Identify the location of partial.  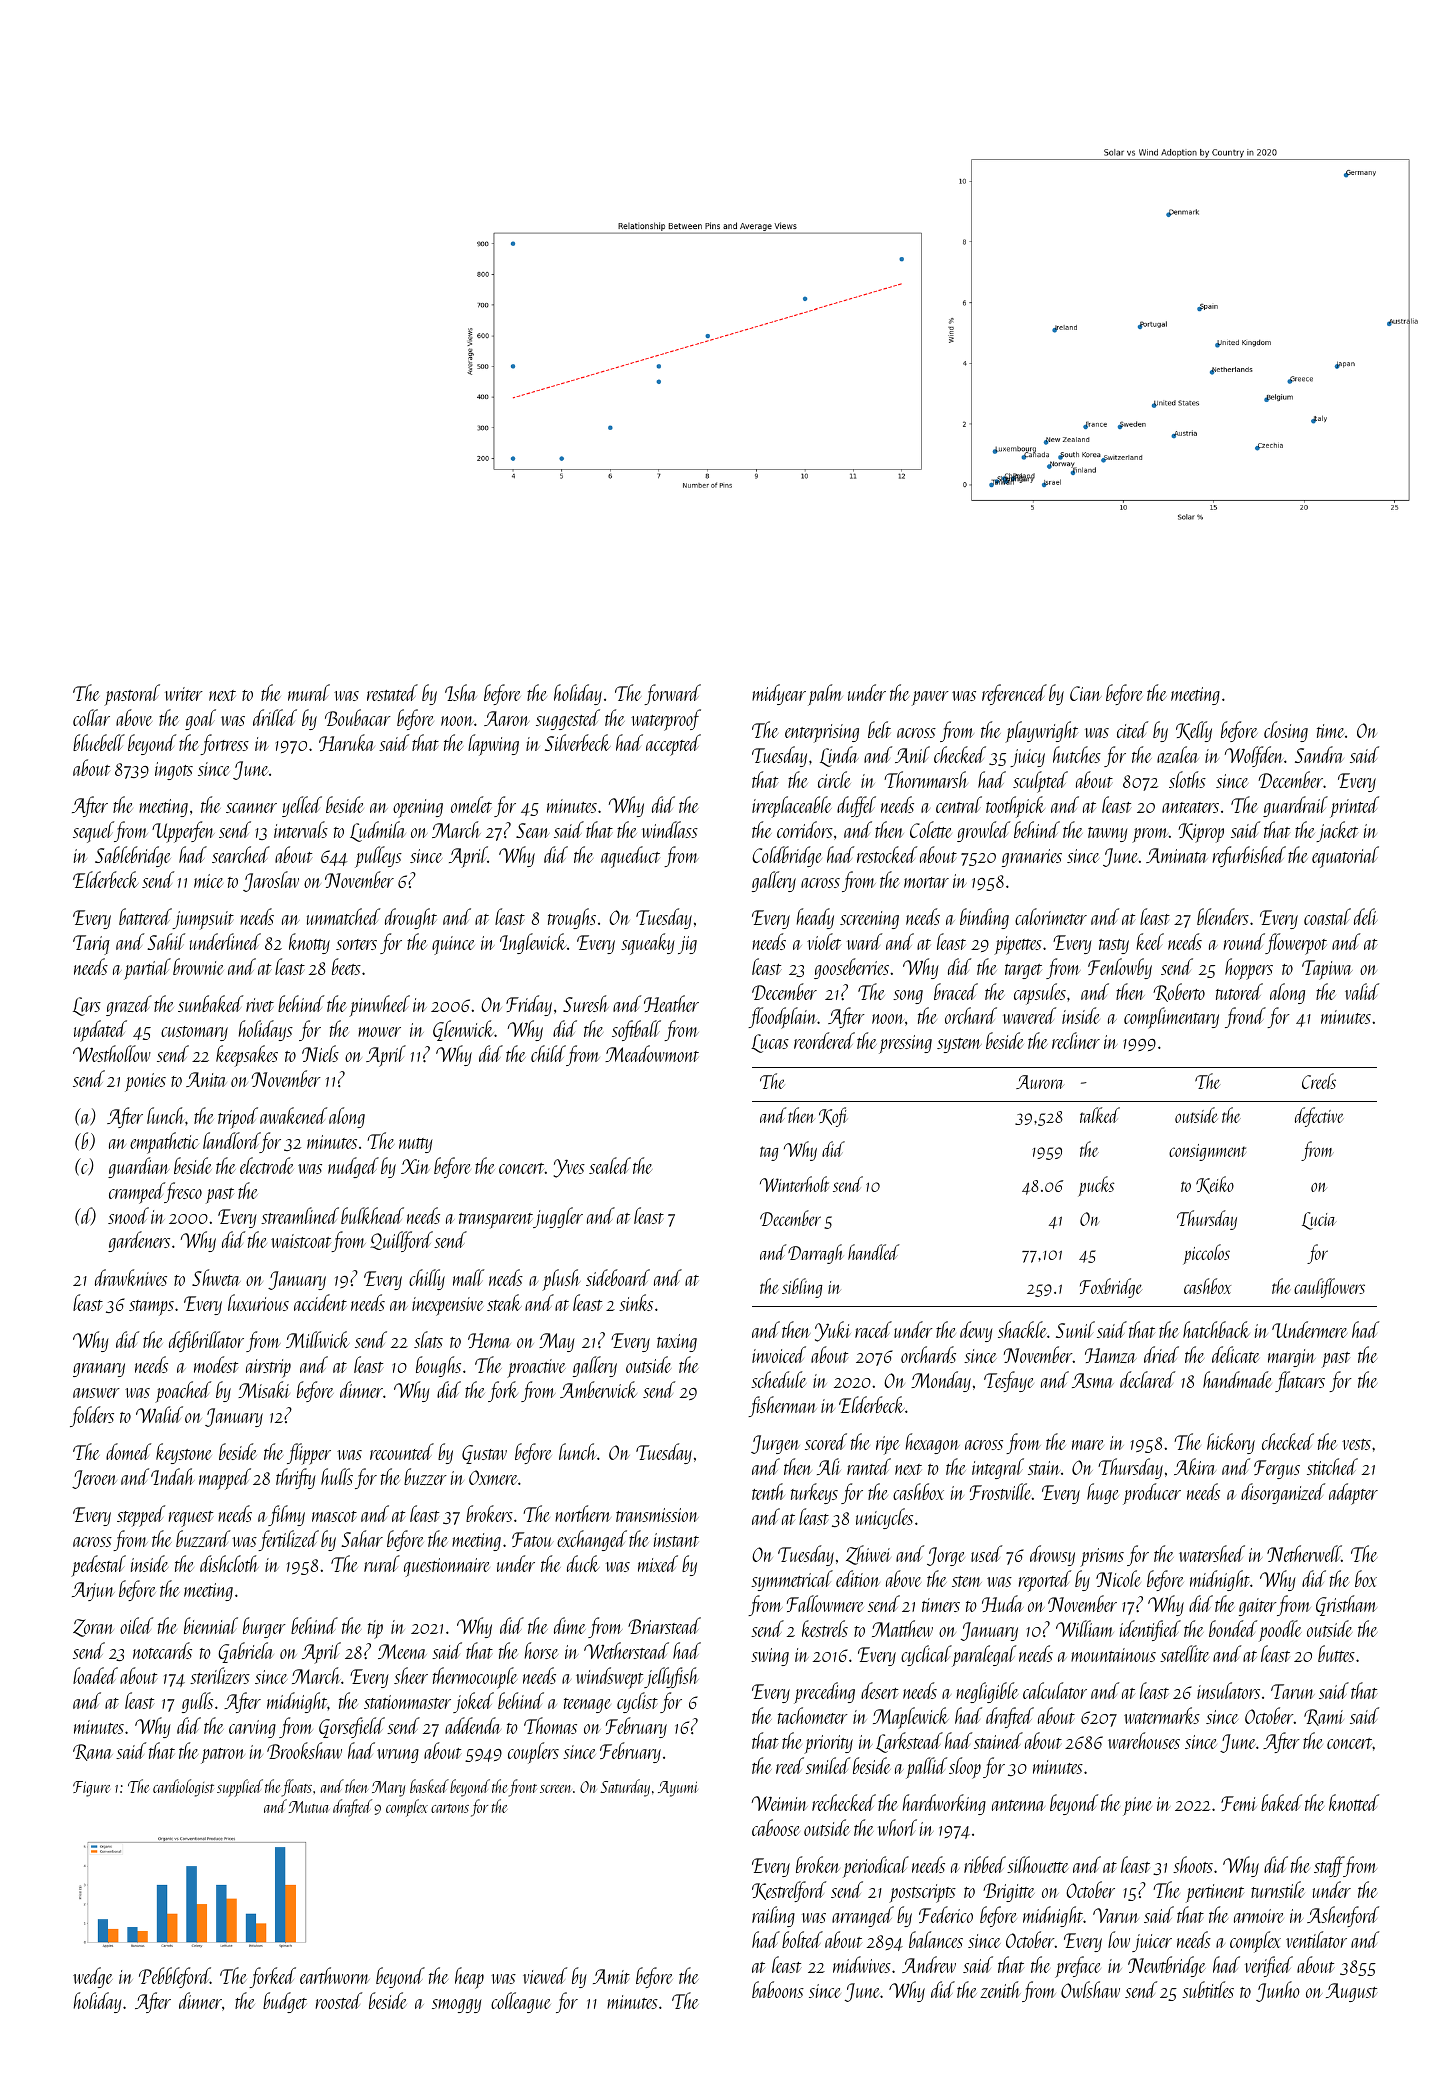
(147, 969).
